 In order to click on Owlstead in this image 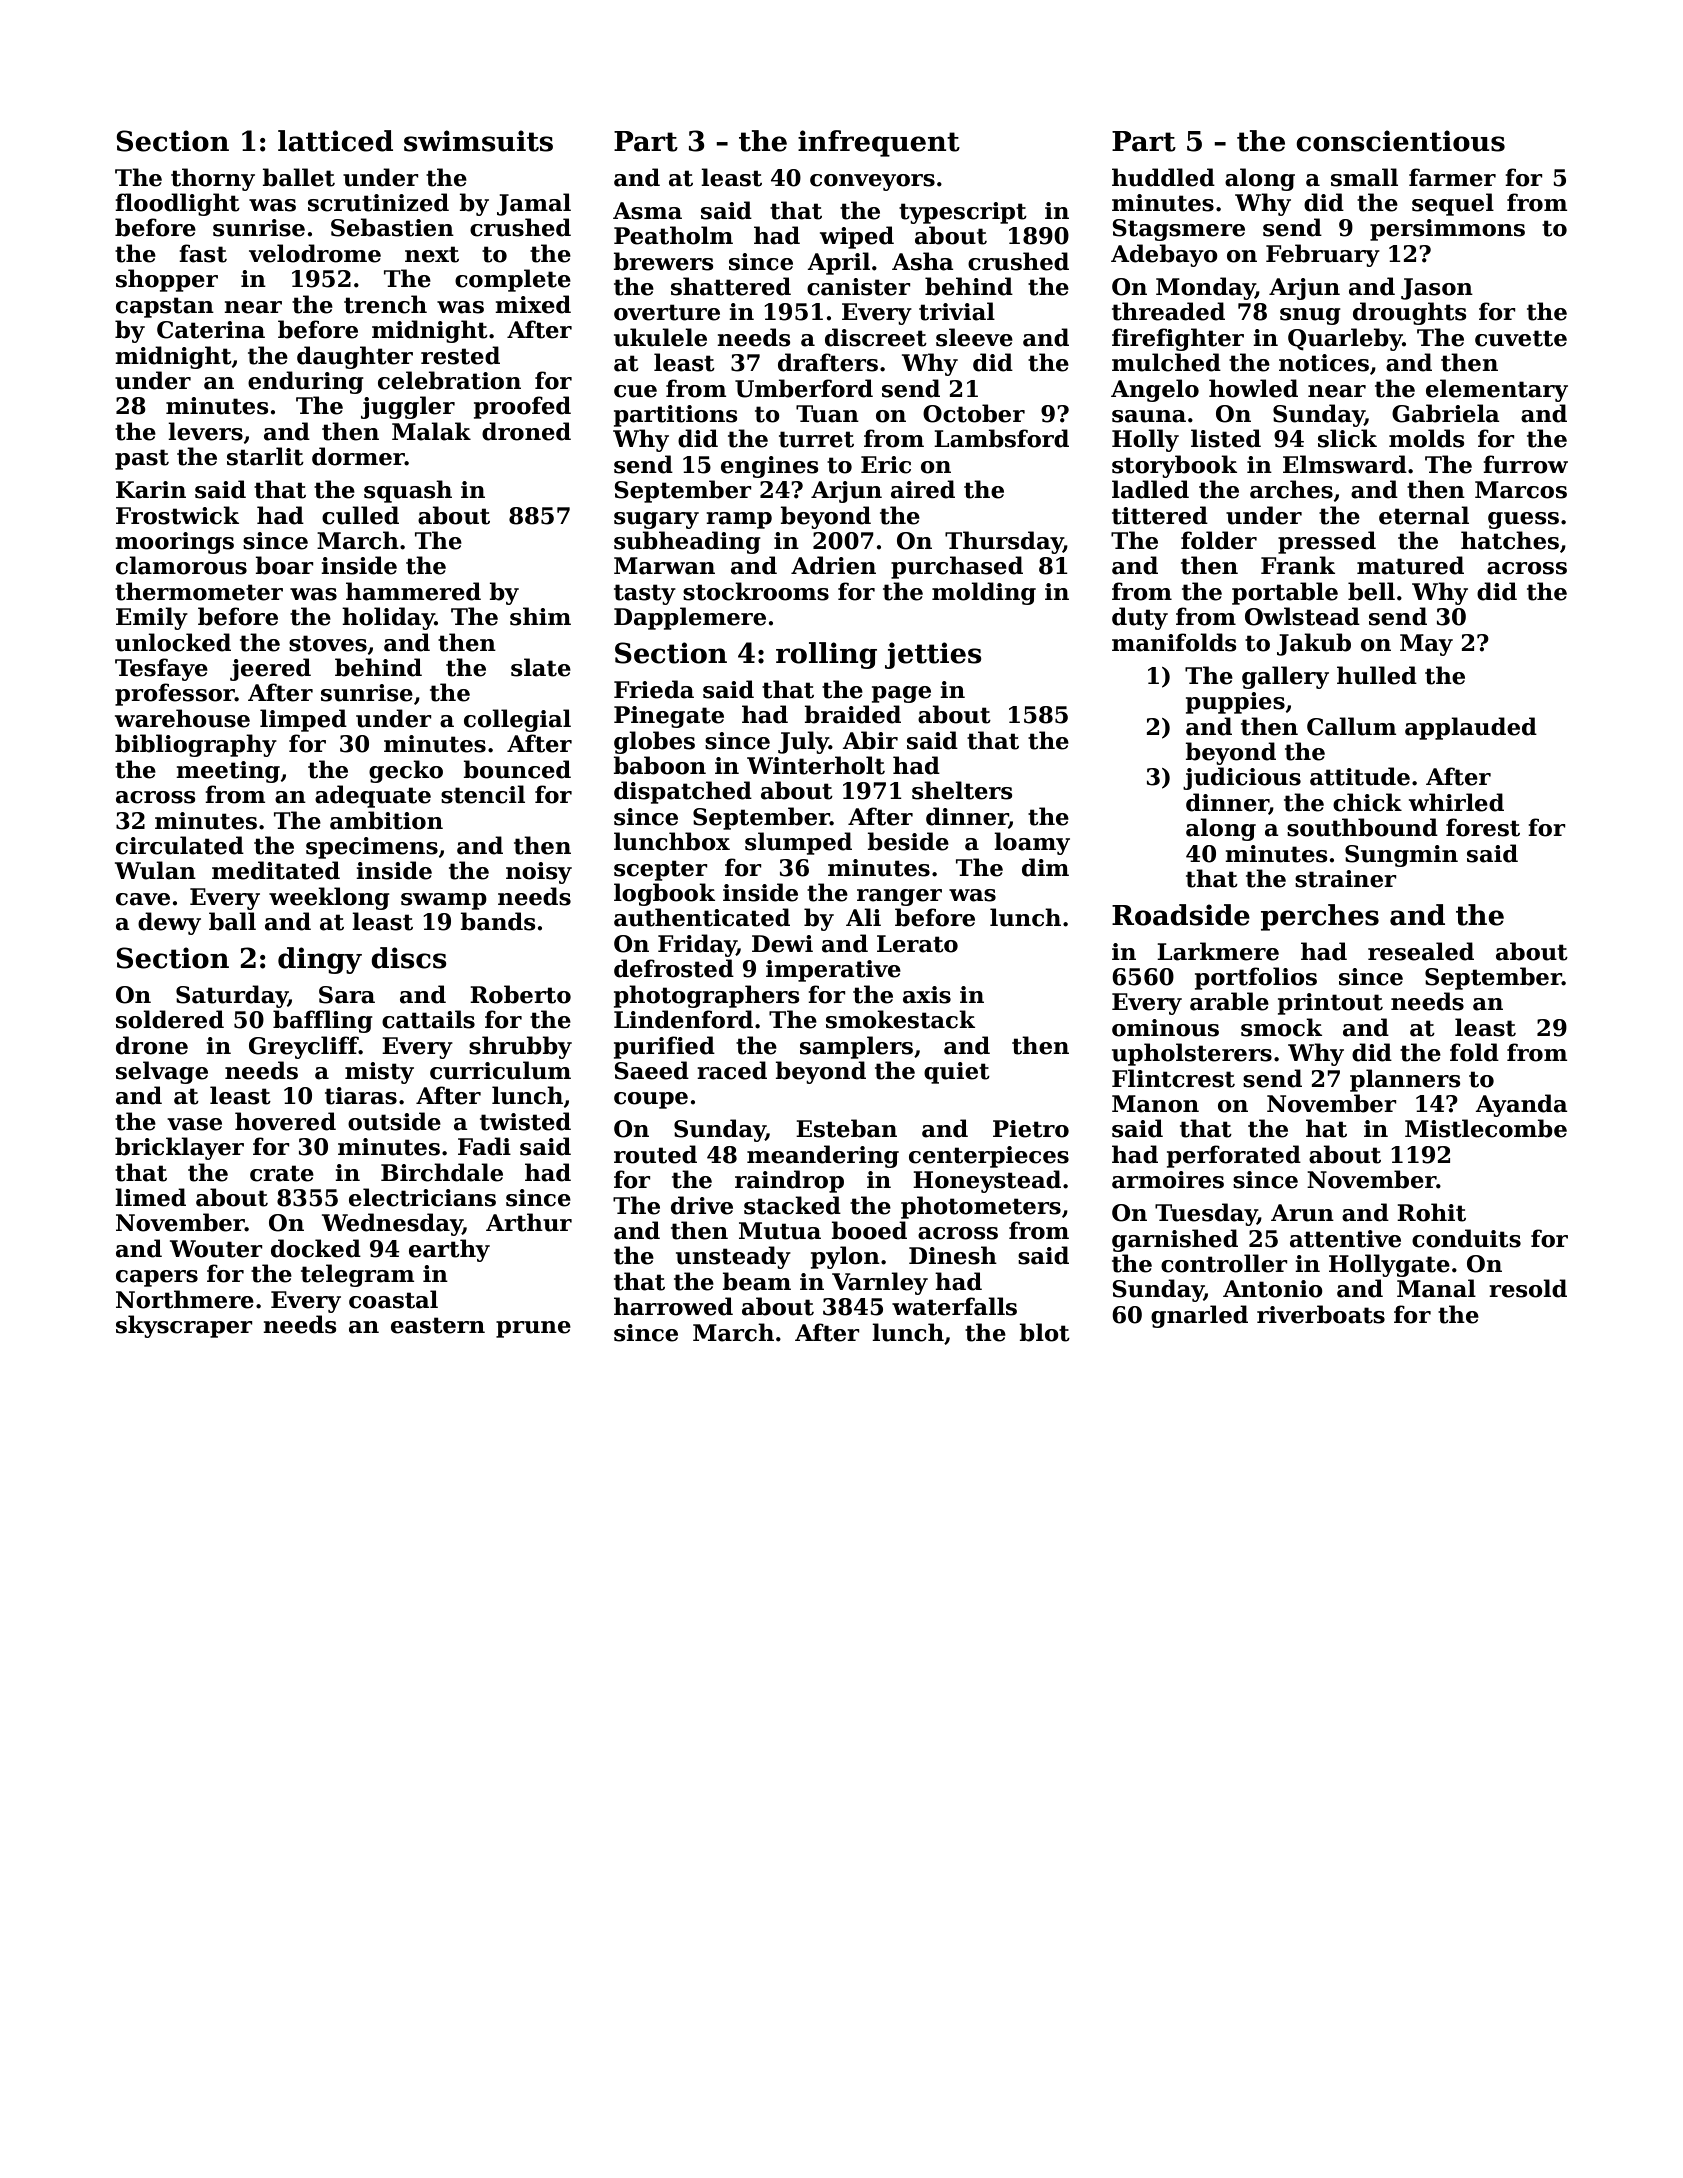, I will do `click(1302, 616)`.
